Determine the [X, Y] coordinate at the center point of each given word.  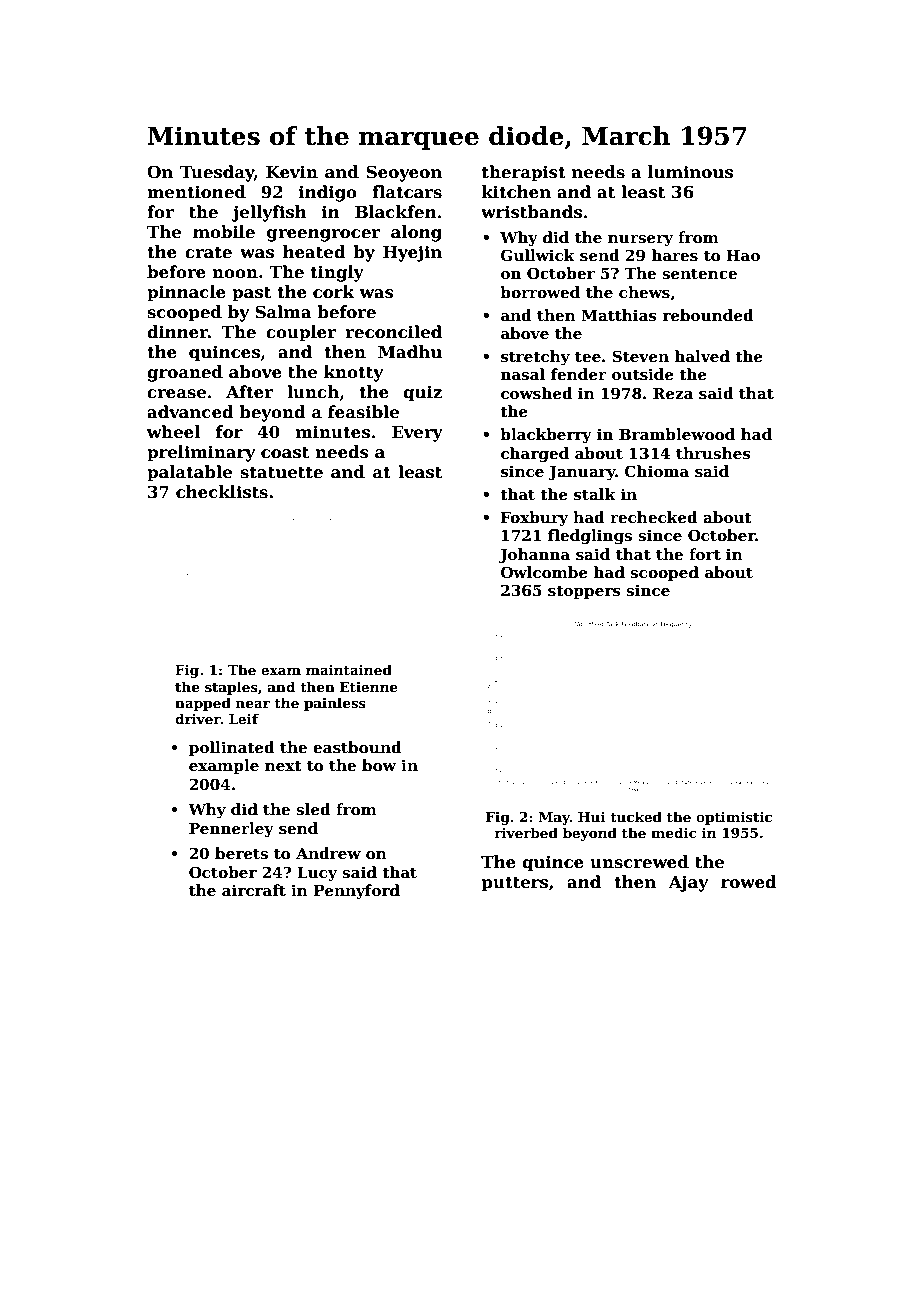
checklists [222, 492]
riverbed [526, 832]
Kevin [292, 172]
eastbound [357, 747]
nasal [523, 374]
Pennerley [231, 830]
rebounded [708, 315]
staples [231, 688]
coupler [301, 333]
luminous [690, 172]
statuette [281, 473]
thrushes [713, 453]
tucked [636, 816]
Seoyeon [404, 173]
